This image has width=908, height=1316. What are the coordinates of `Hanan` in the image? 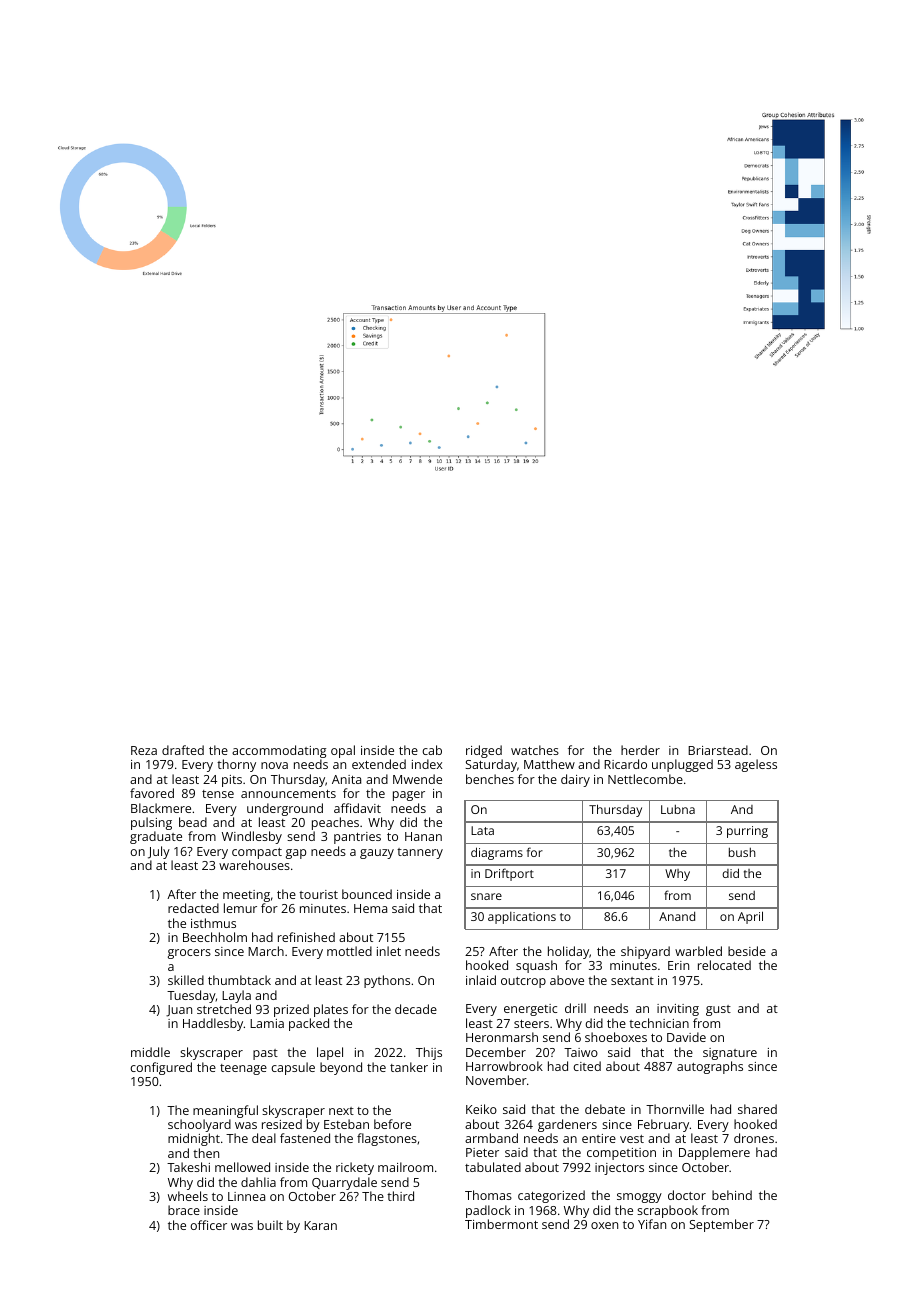 It's located at (423, 836).
